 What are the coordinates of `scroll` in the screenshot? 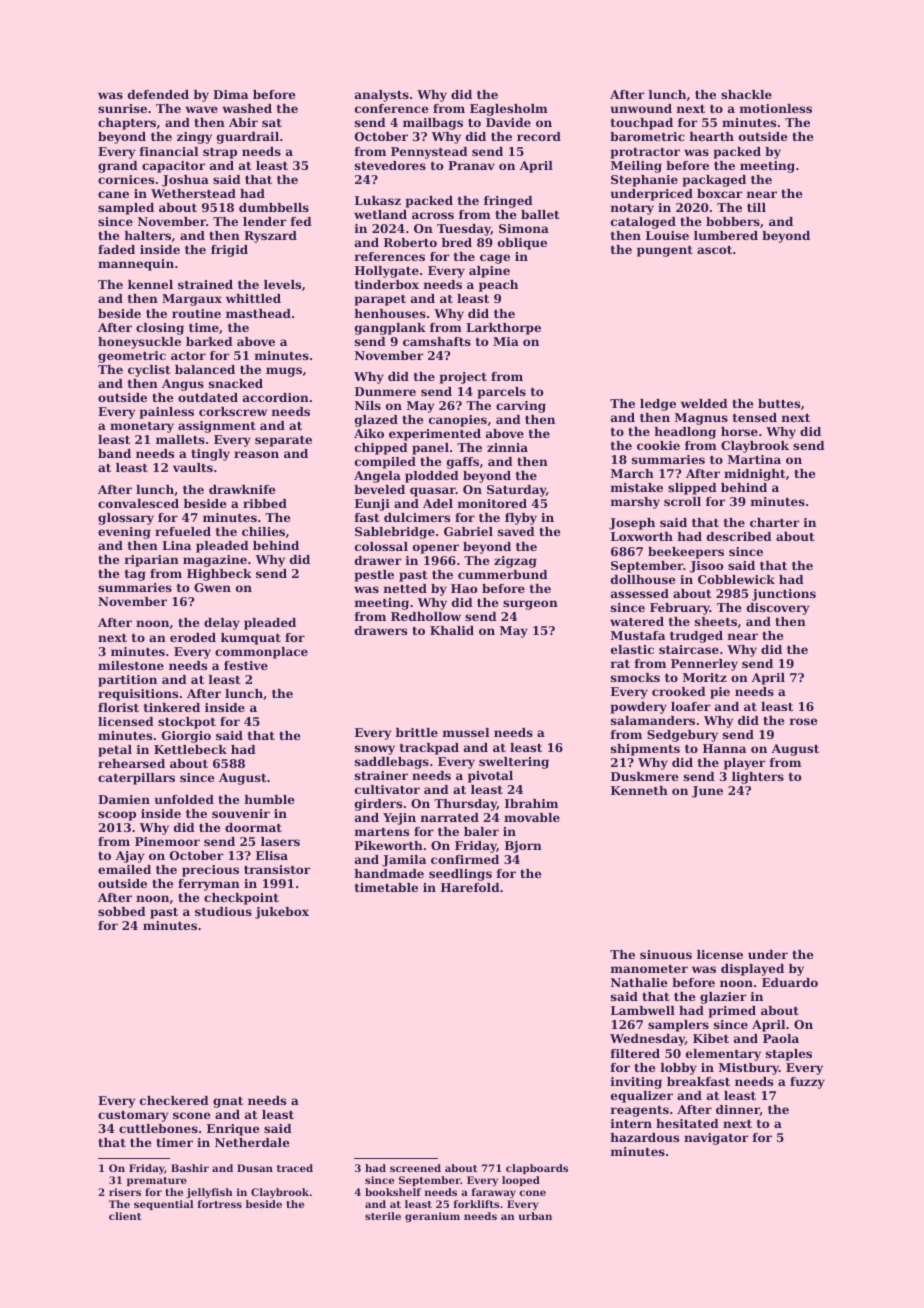 It's located at (682, 501).
